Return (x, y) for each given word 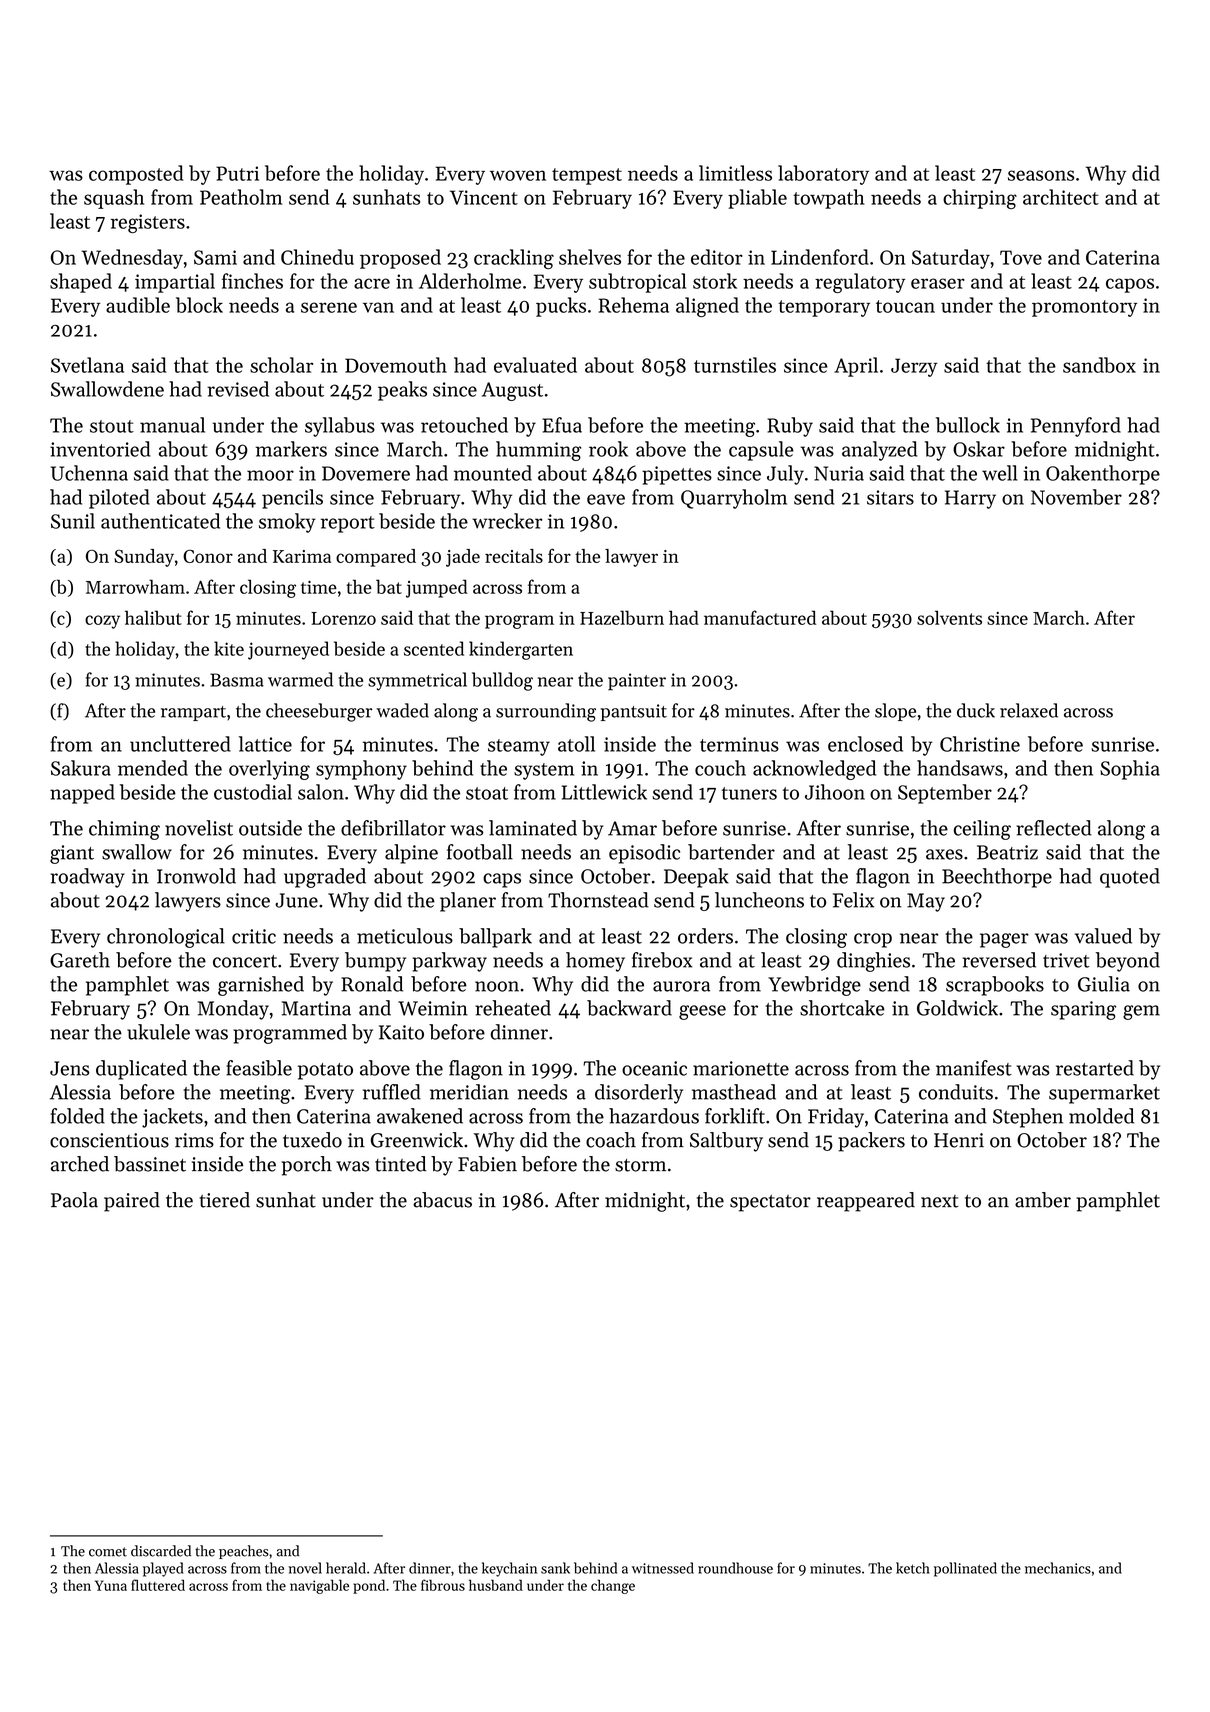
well (999, 473)
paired (132, 1202)
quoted (1130, 878)
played (163, 1569)
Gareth (80, 960)
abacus (442, 1200)
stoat (487, 793)
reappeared (866, 1202)
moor (270, 475)
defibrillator (393, 828)
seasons (1041, 175)
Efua (562, 425)
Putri (237, 173)
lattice (265, 744)
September (945, 794)
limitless (735, 173)
